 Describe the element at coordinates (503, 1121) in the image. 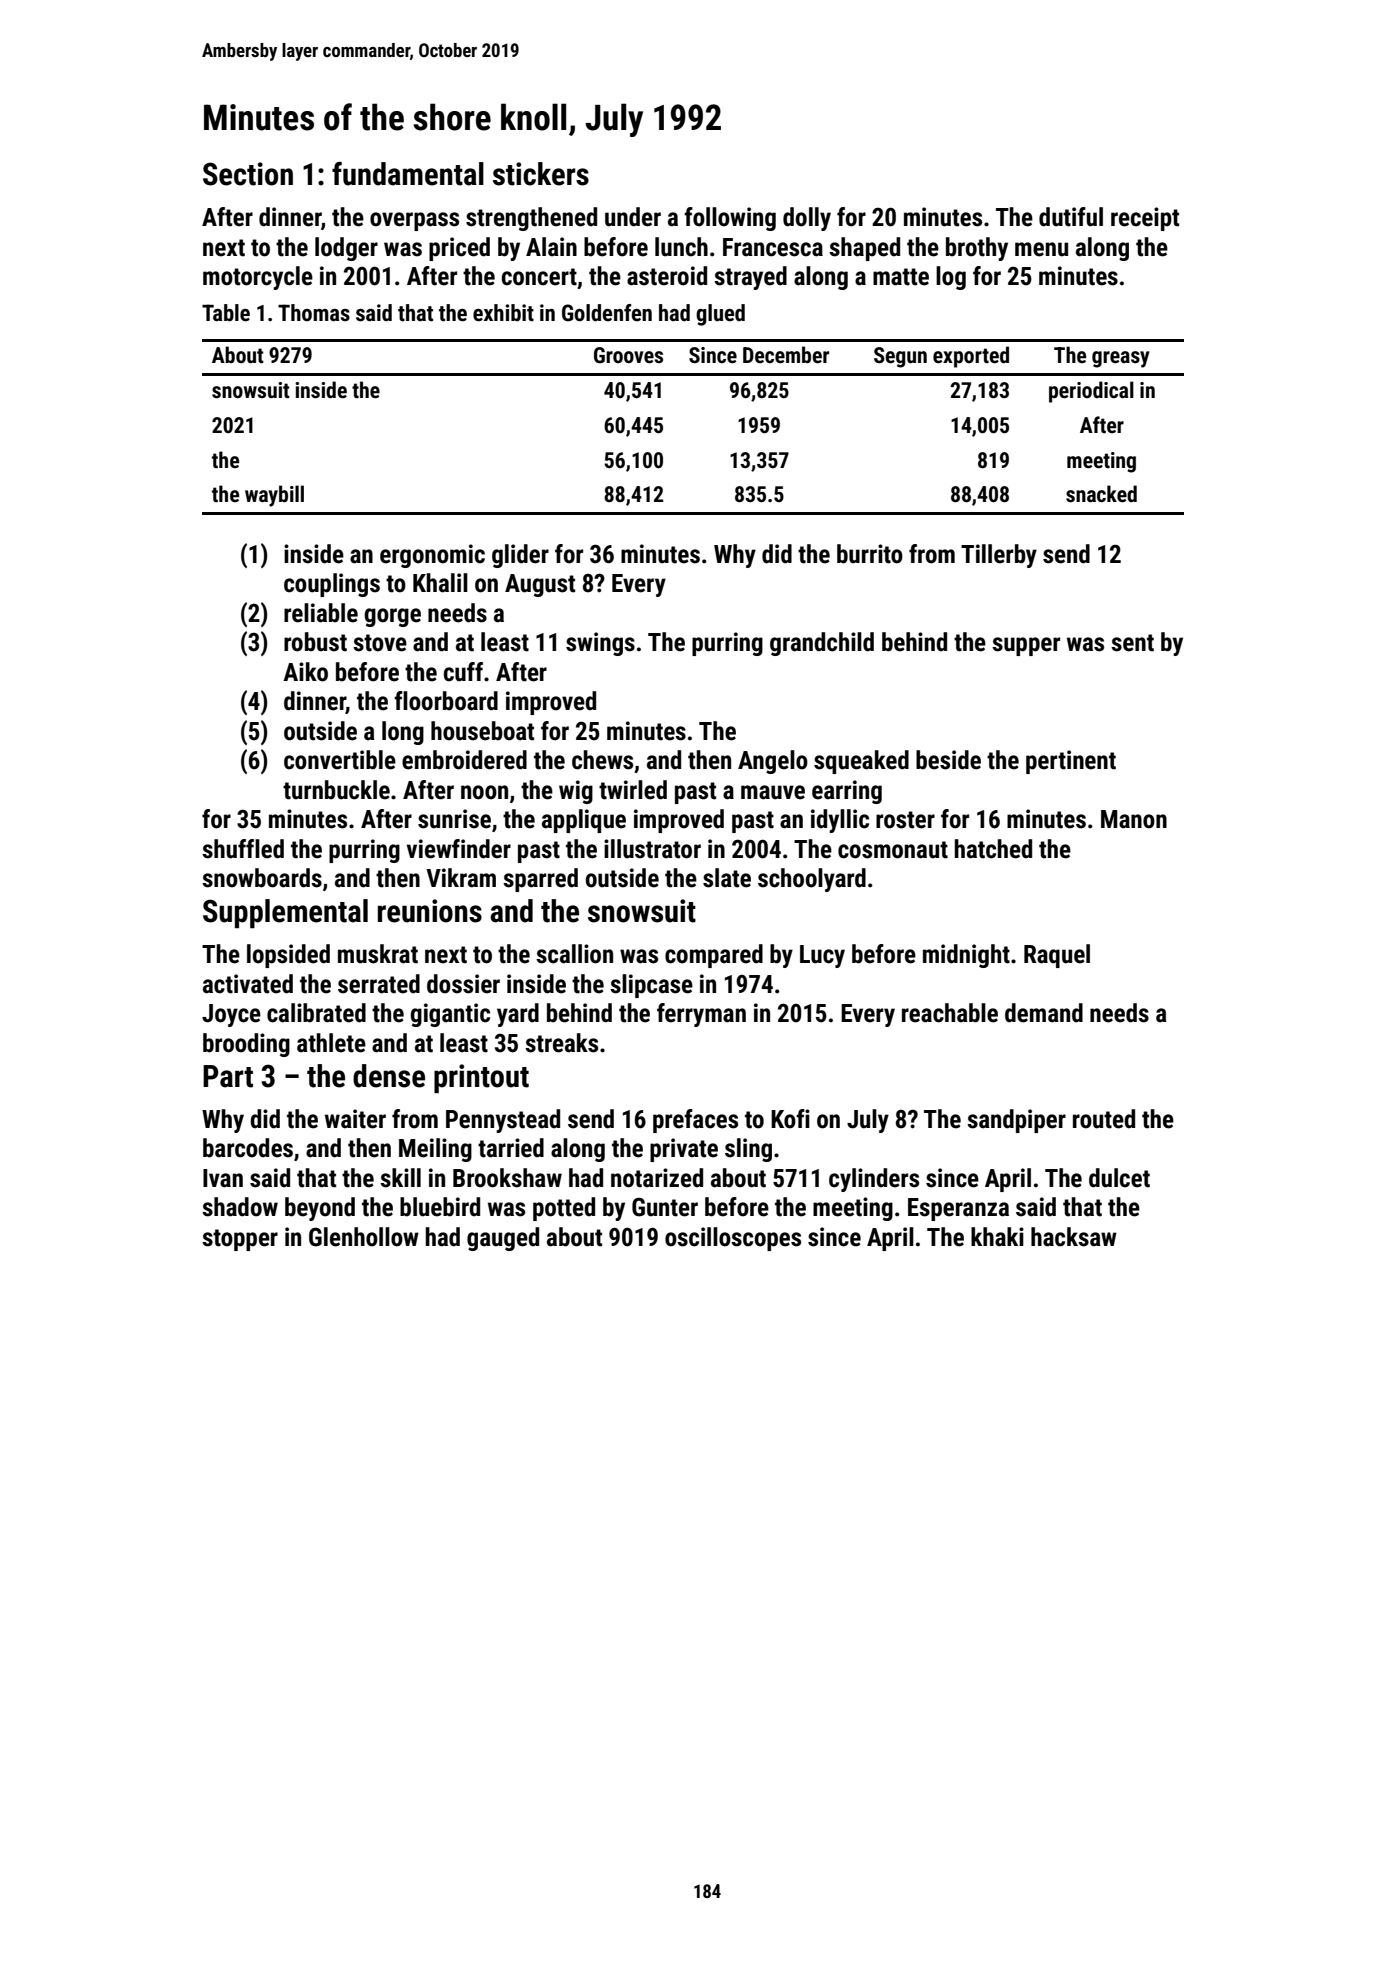

I see `Pennystead` at that location.
